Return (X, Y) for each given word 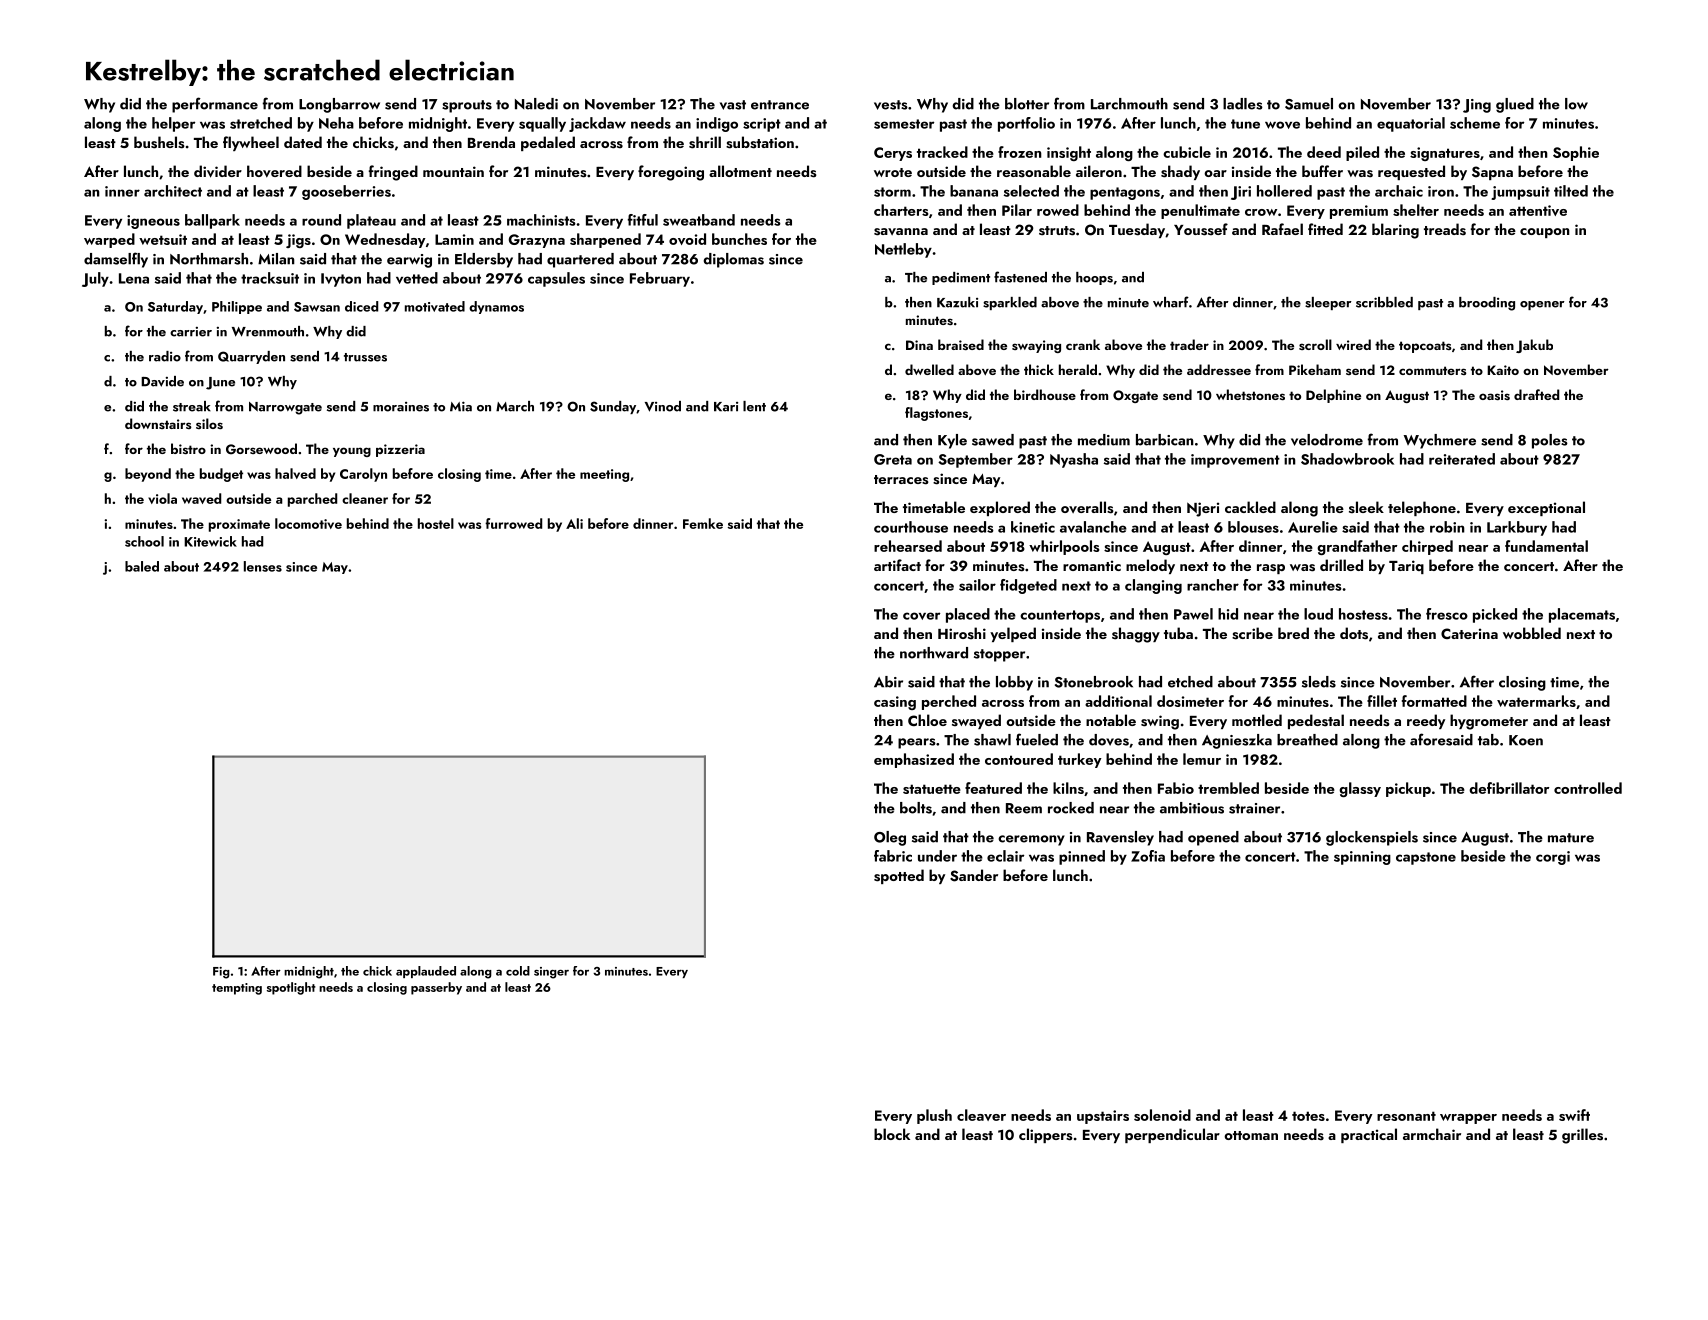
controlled (1588, 788)
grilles (1582, 1136)
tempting (237, 989)
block (892, 1134)
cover (921, 616)
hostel (436, 523)
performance (215, 105)
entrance (780, 105)
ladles (1243, 104)
